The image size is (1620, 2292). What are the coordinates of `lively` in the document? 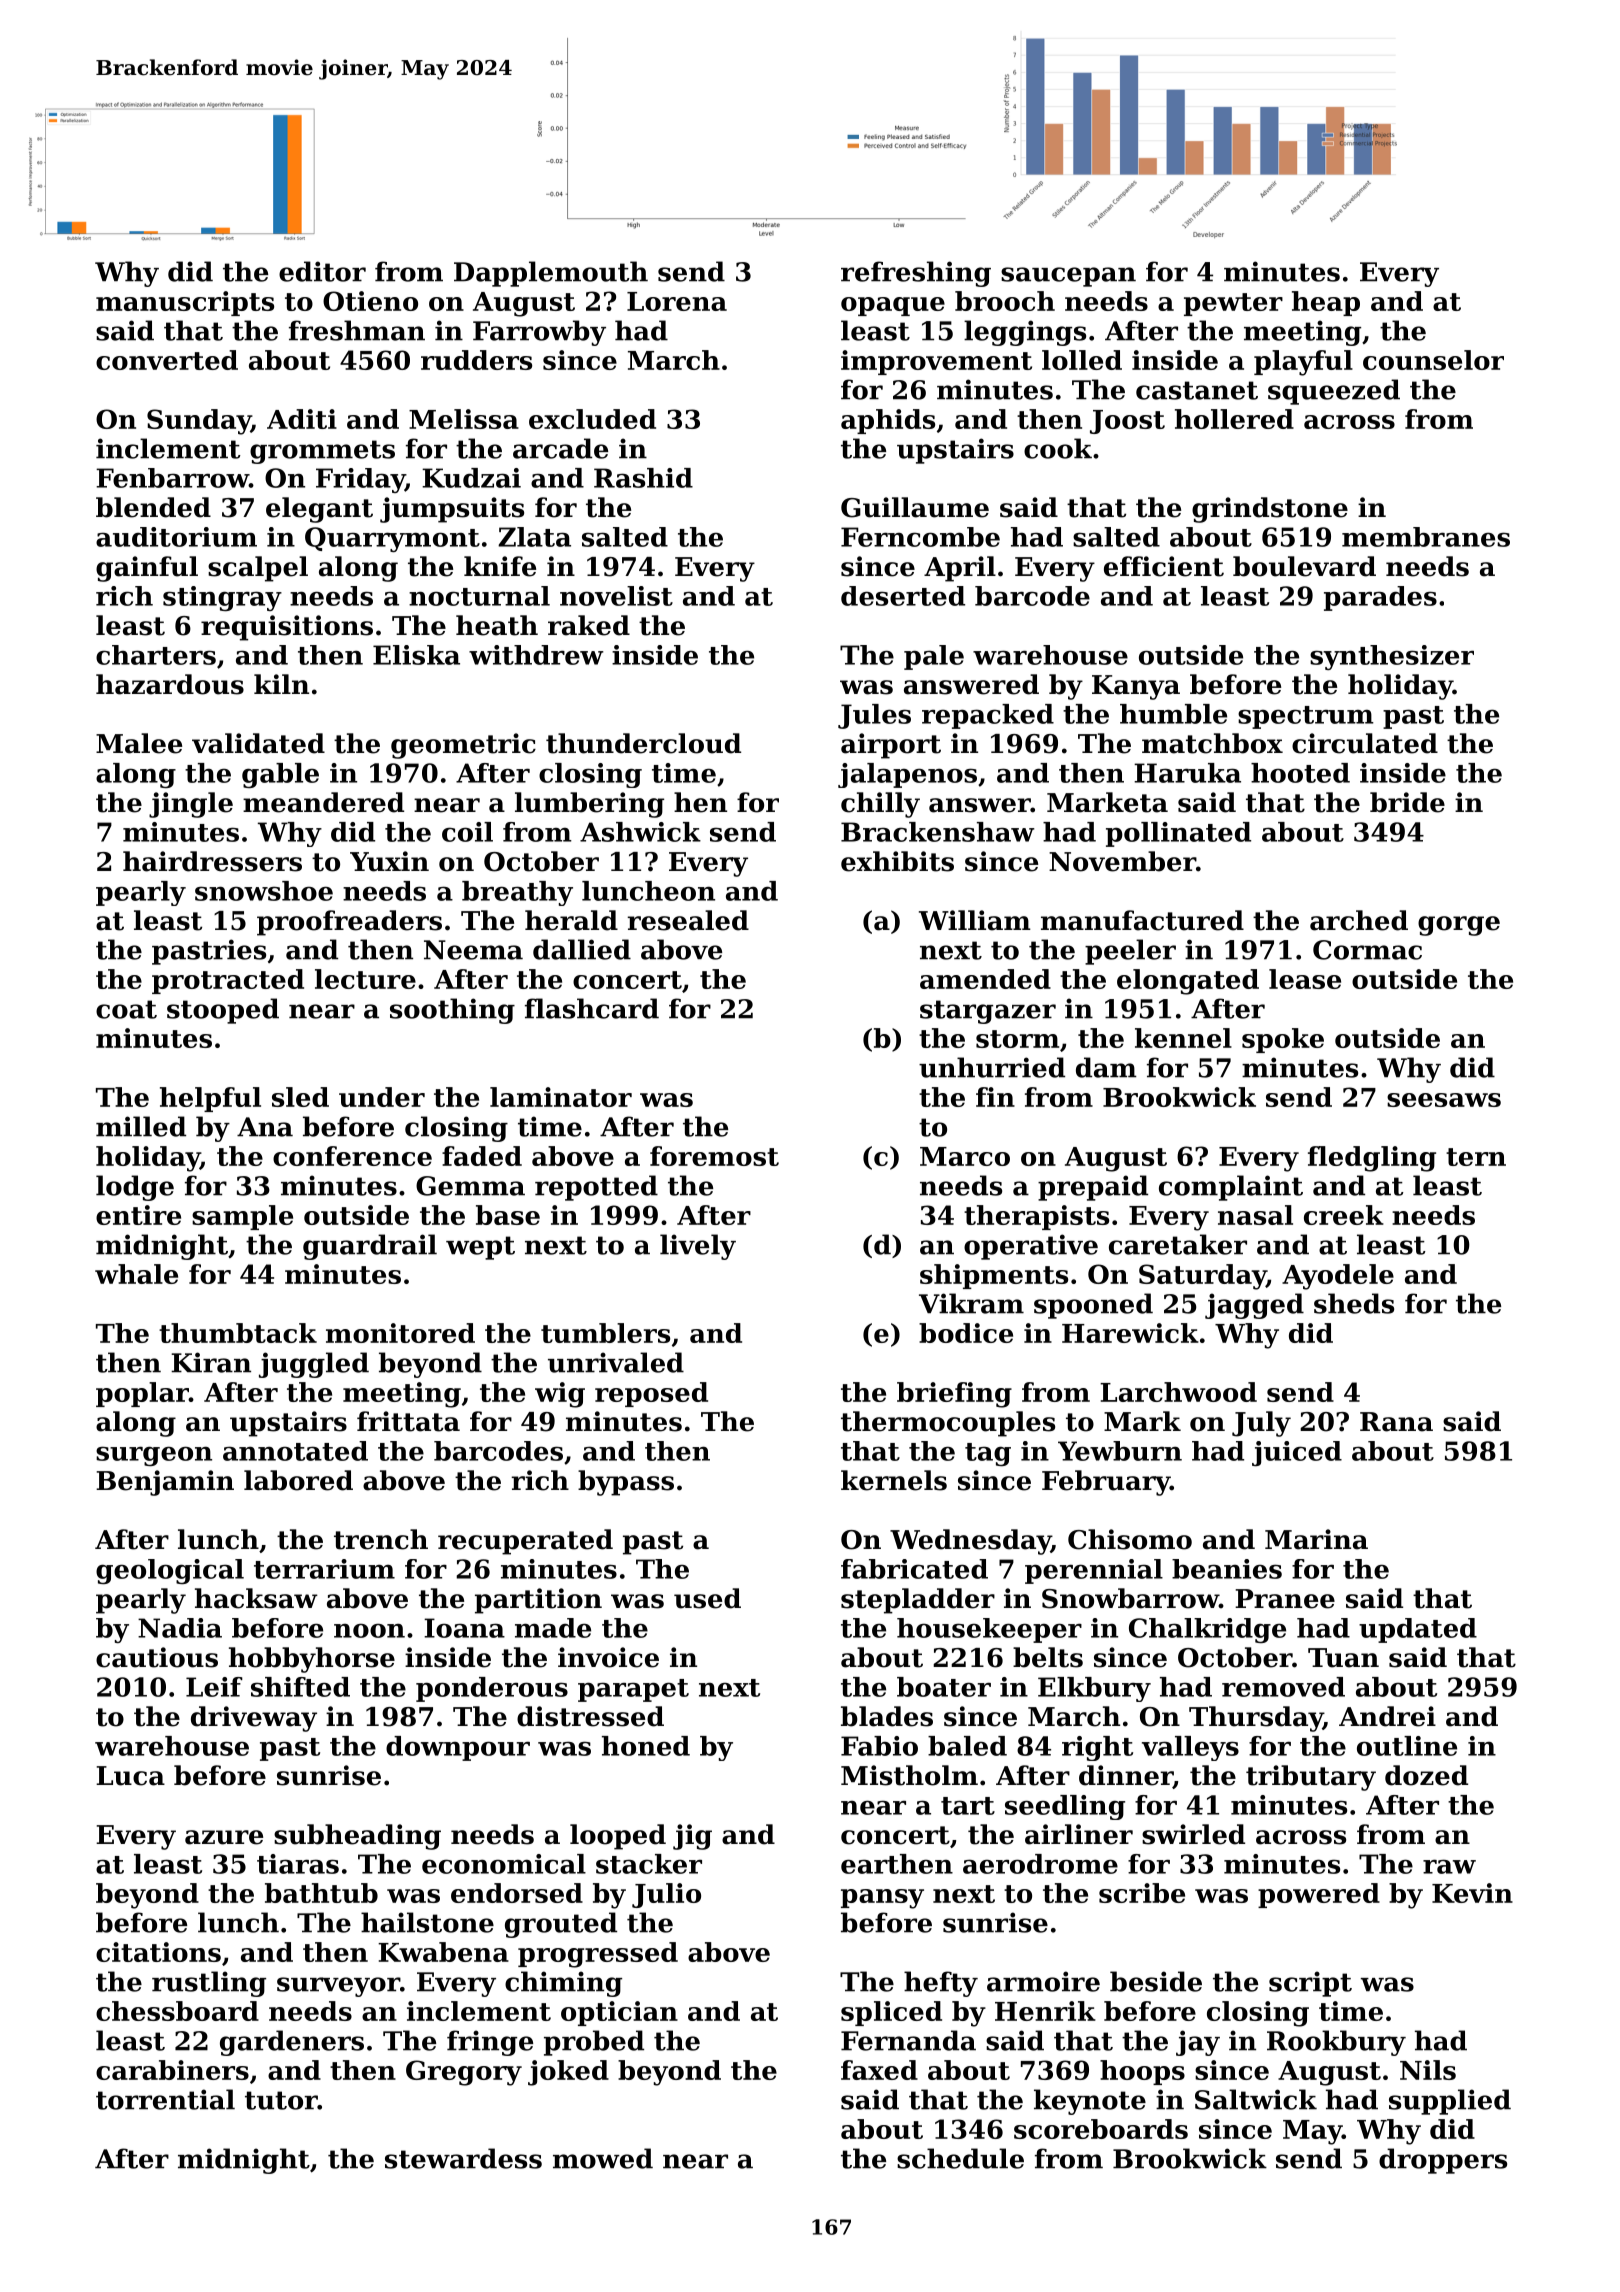 It's located at (698, 1247).
